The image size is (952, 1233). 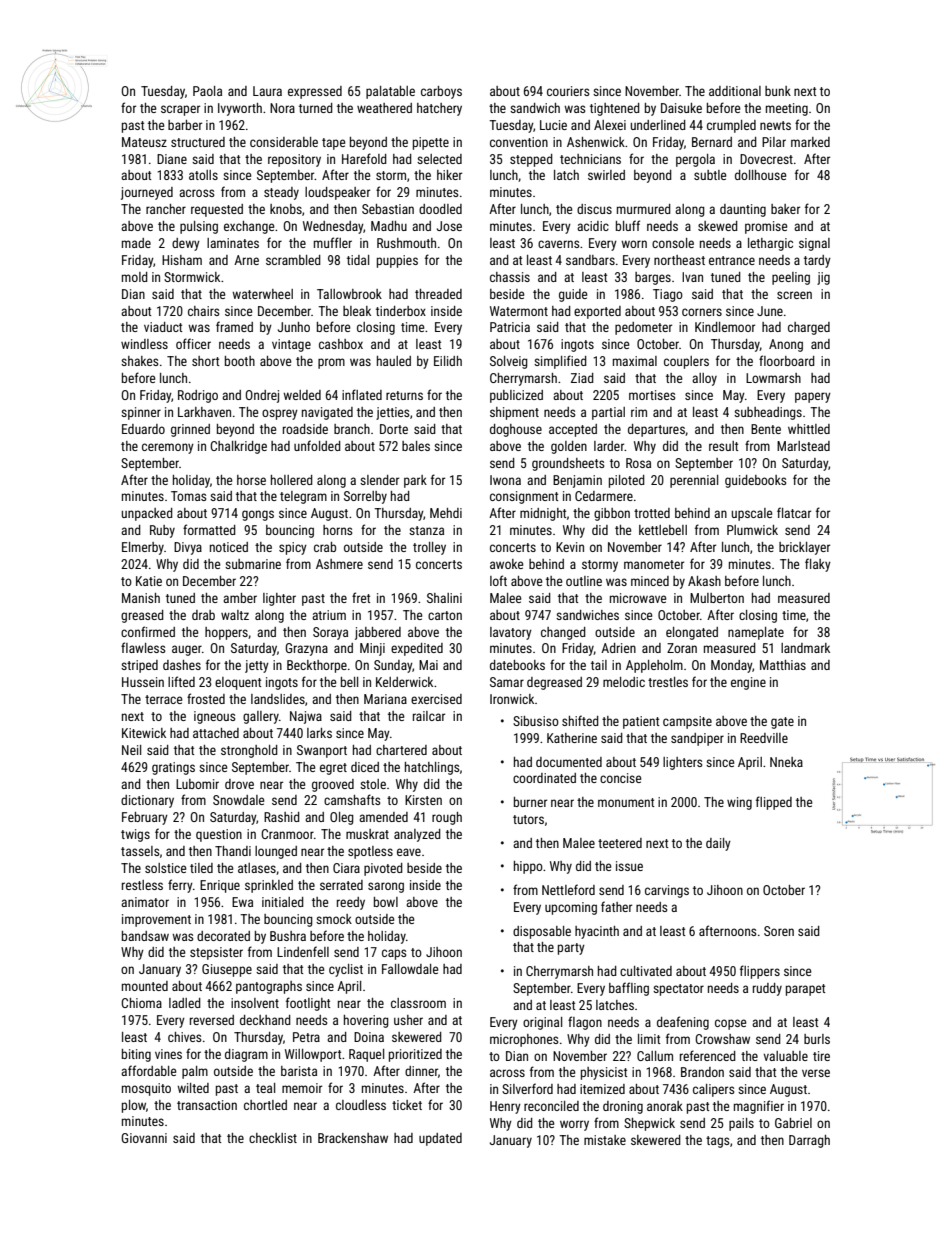 I want to click on Giovanni, so click(x=144, y=1138).
